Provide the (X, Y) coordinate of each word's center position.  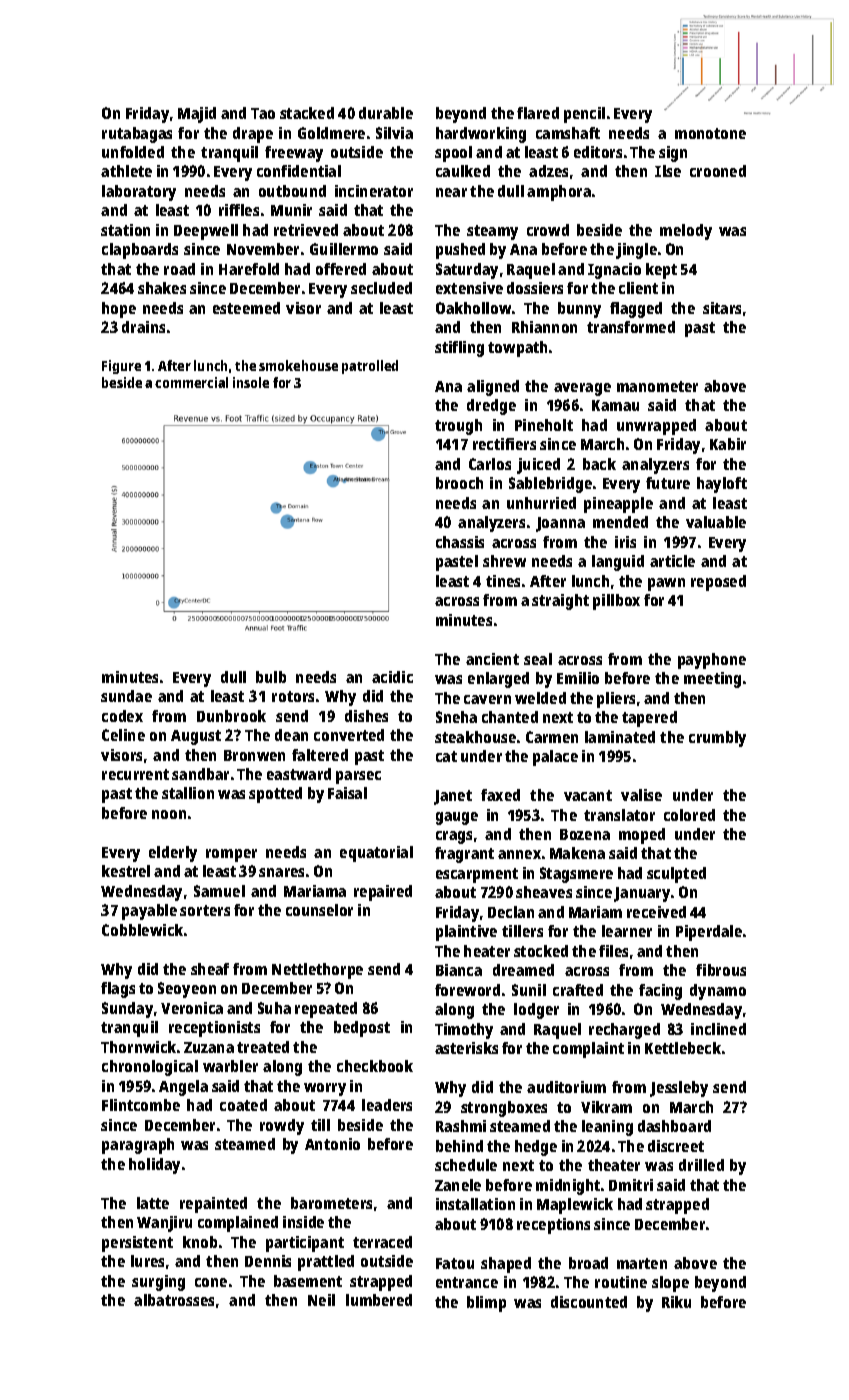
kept (661, 271)
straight (560, 602)
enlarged (498, 680)
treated (263, 1047)
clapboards (140, 251)
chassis (460, 542)
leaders (387, 1105)
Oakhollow (473, 308)
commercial (191, 382)
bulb (271, 677)
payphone (712, 661)
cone (211, 1282)
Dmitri (631, 1185)
